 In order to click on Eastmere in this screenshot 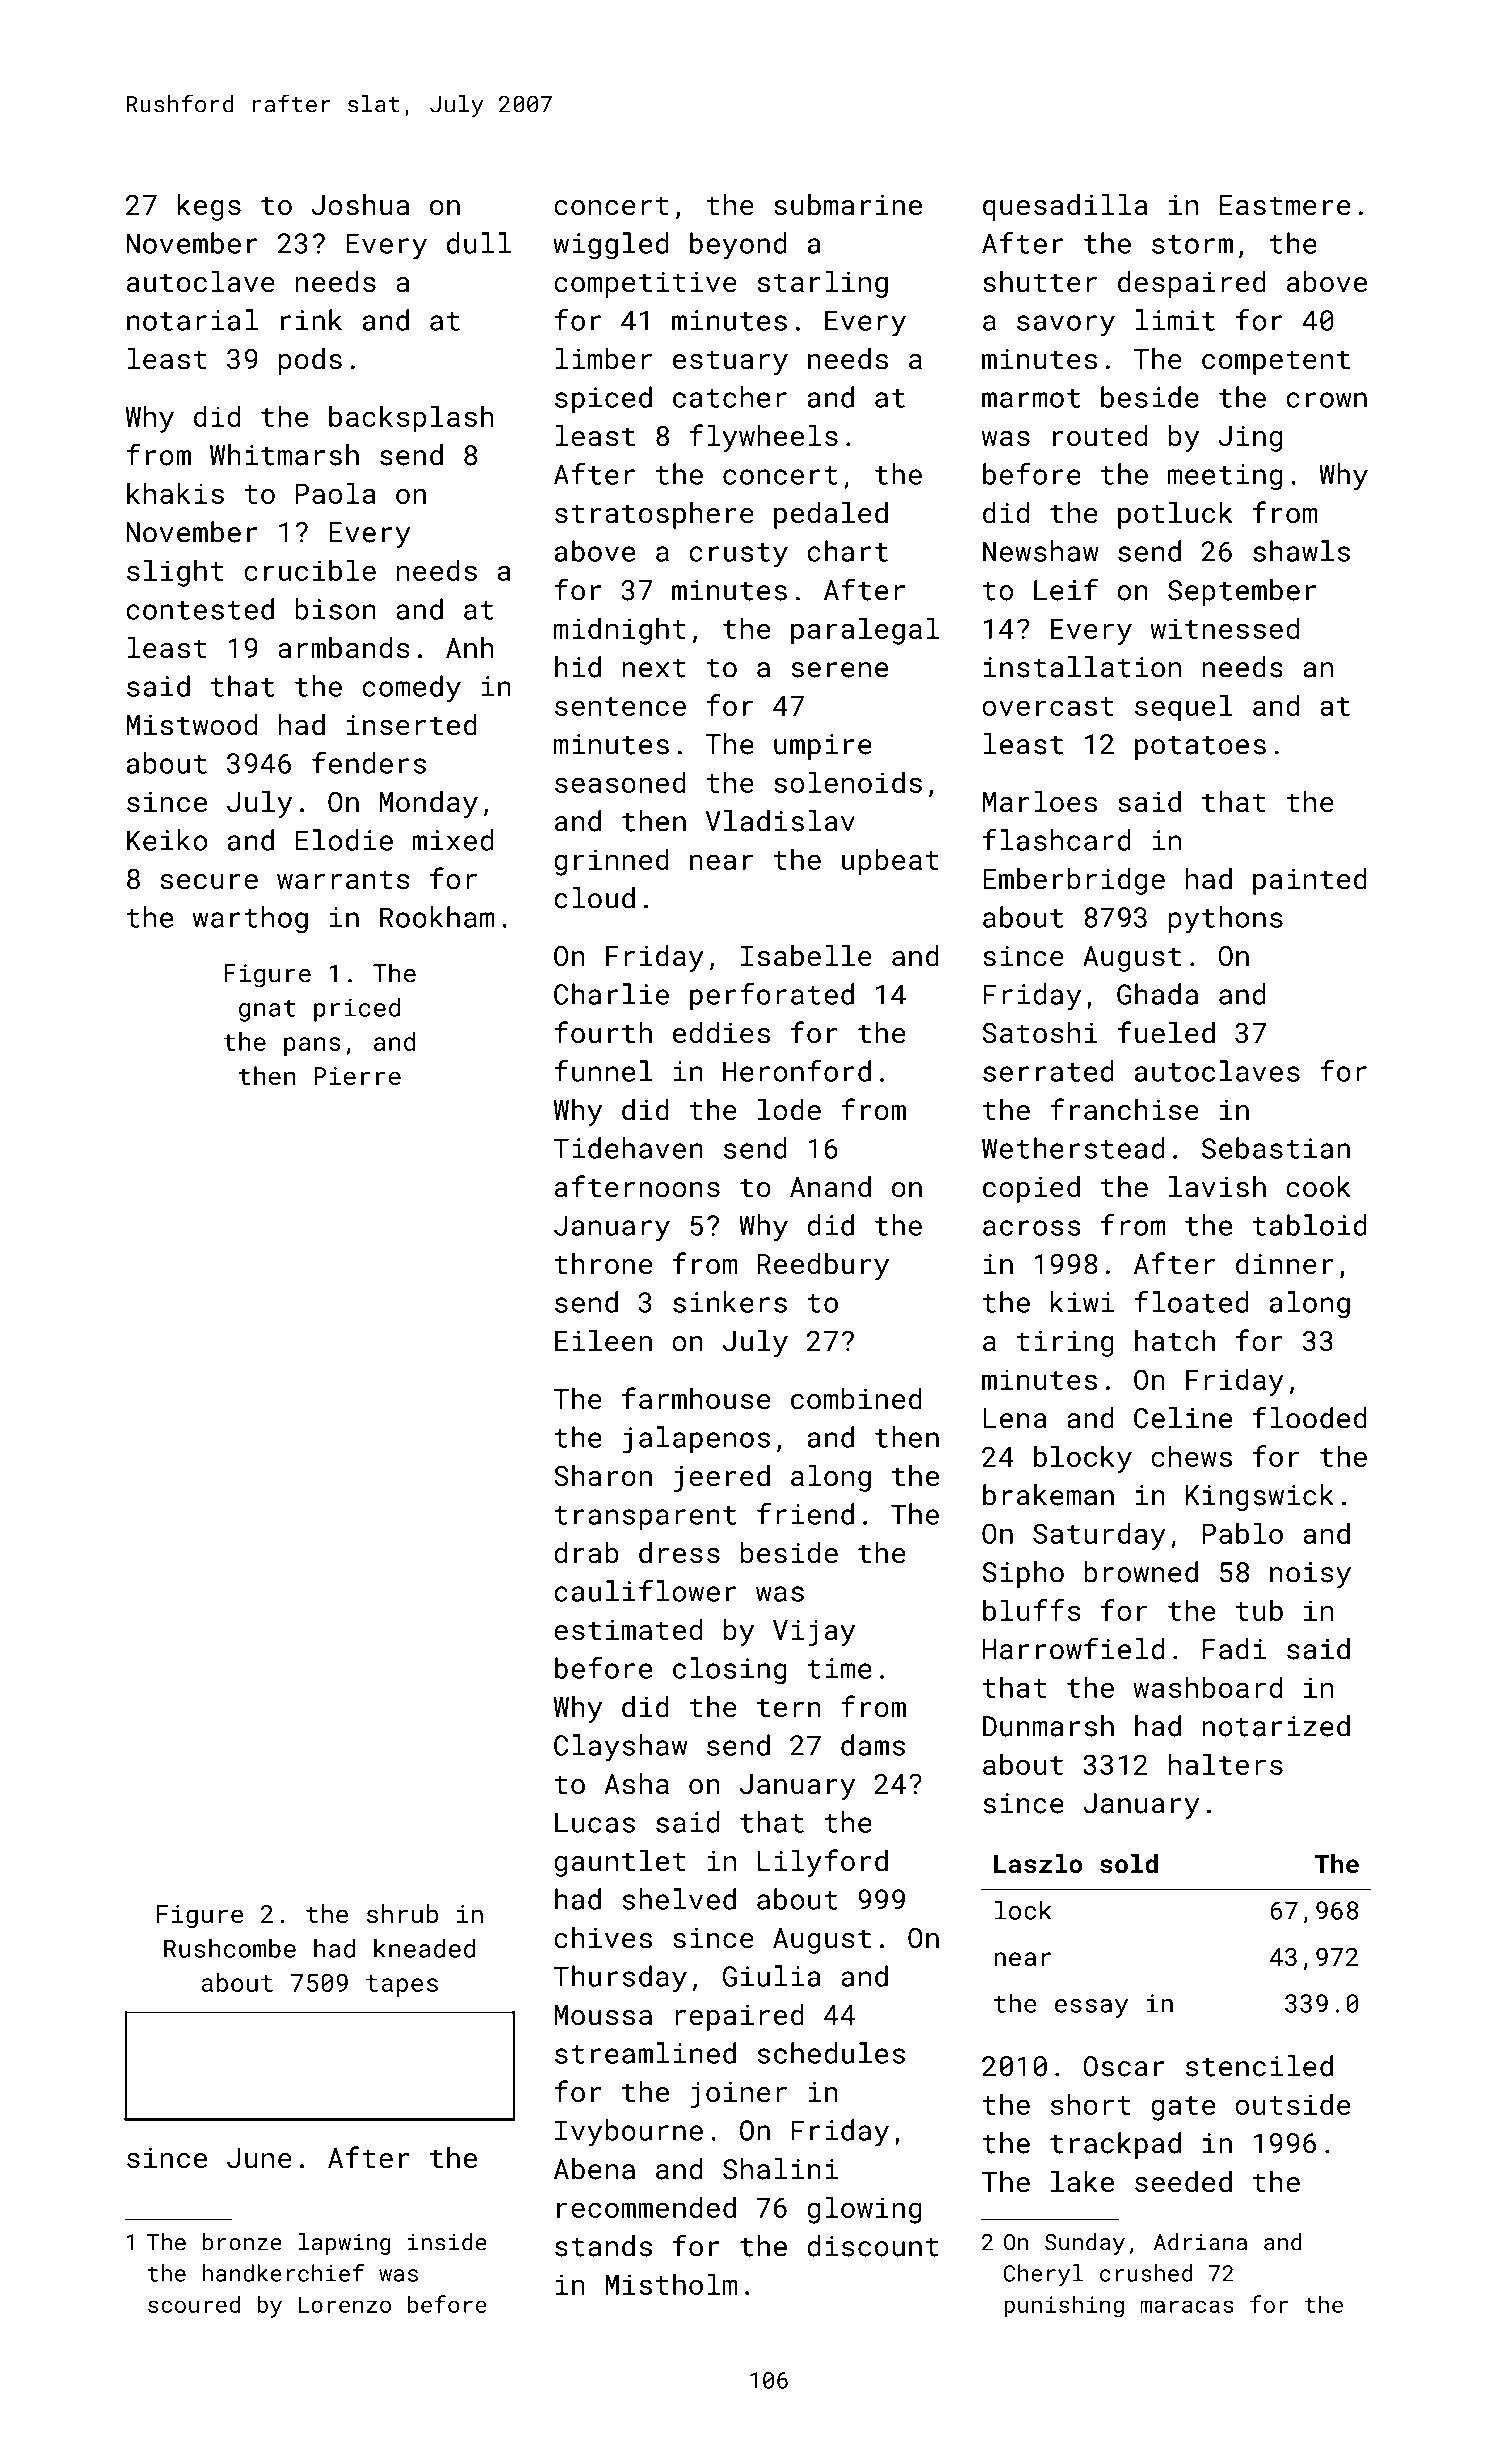, I will do `click(1285, 205)`.
